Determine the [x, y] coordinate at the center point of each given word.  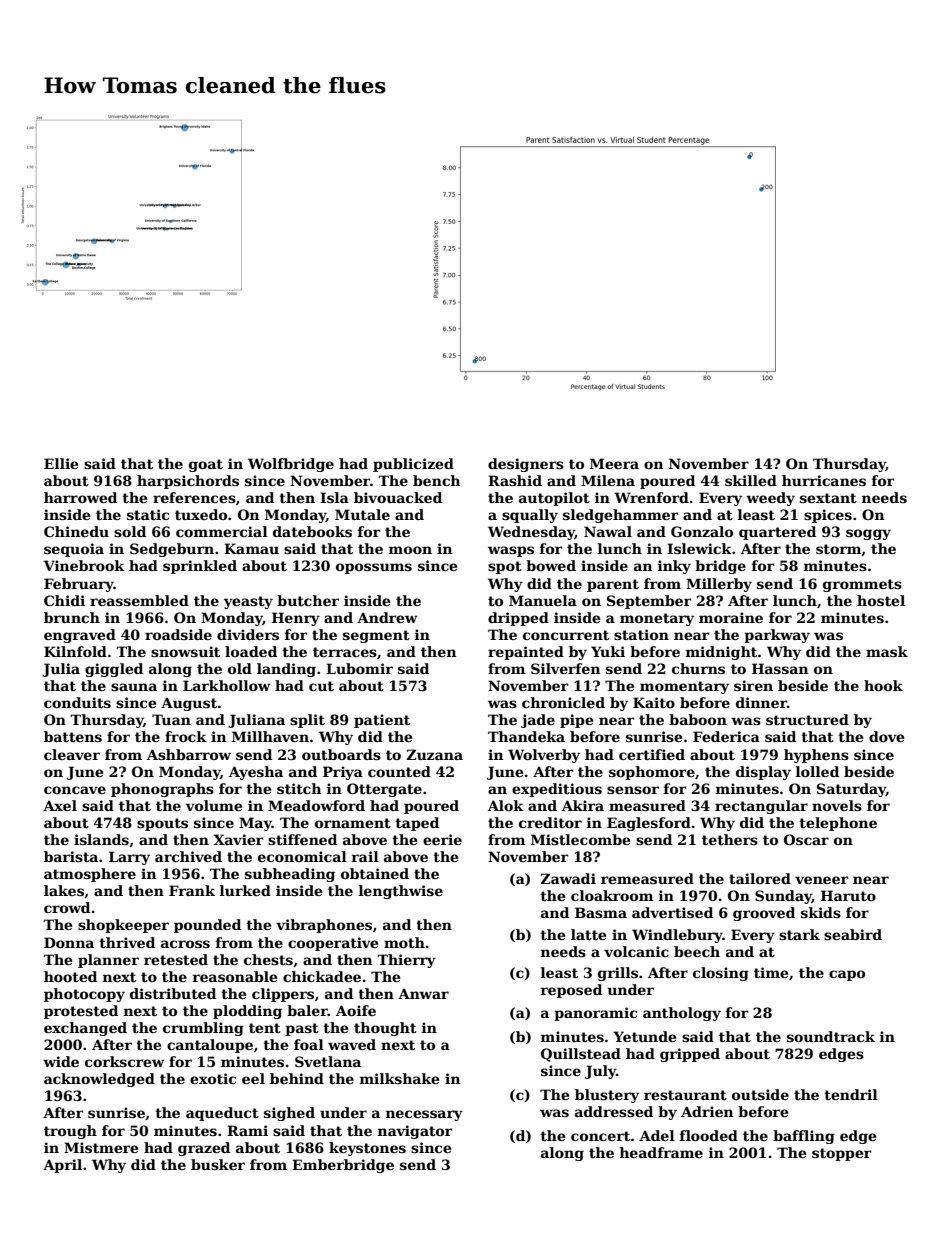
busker [218, 1164]
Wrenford [651, 497]
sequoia [74, 550]
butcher [308, 600]
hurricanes [824, 480]
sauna [134, 687]
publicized [413, 465]
